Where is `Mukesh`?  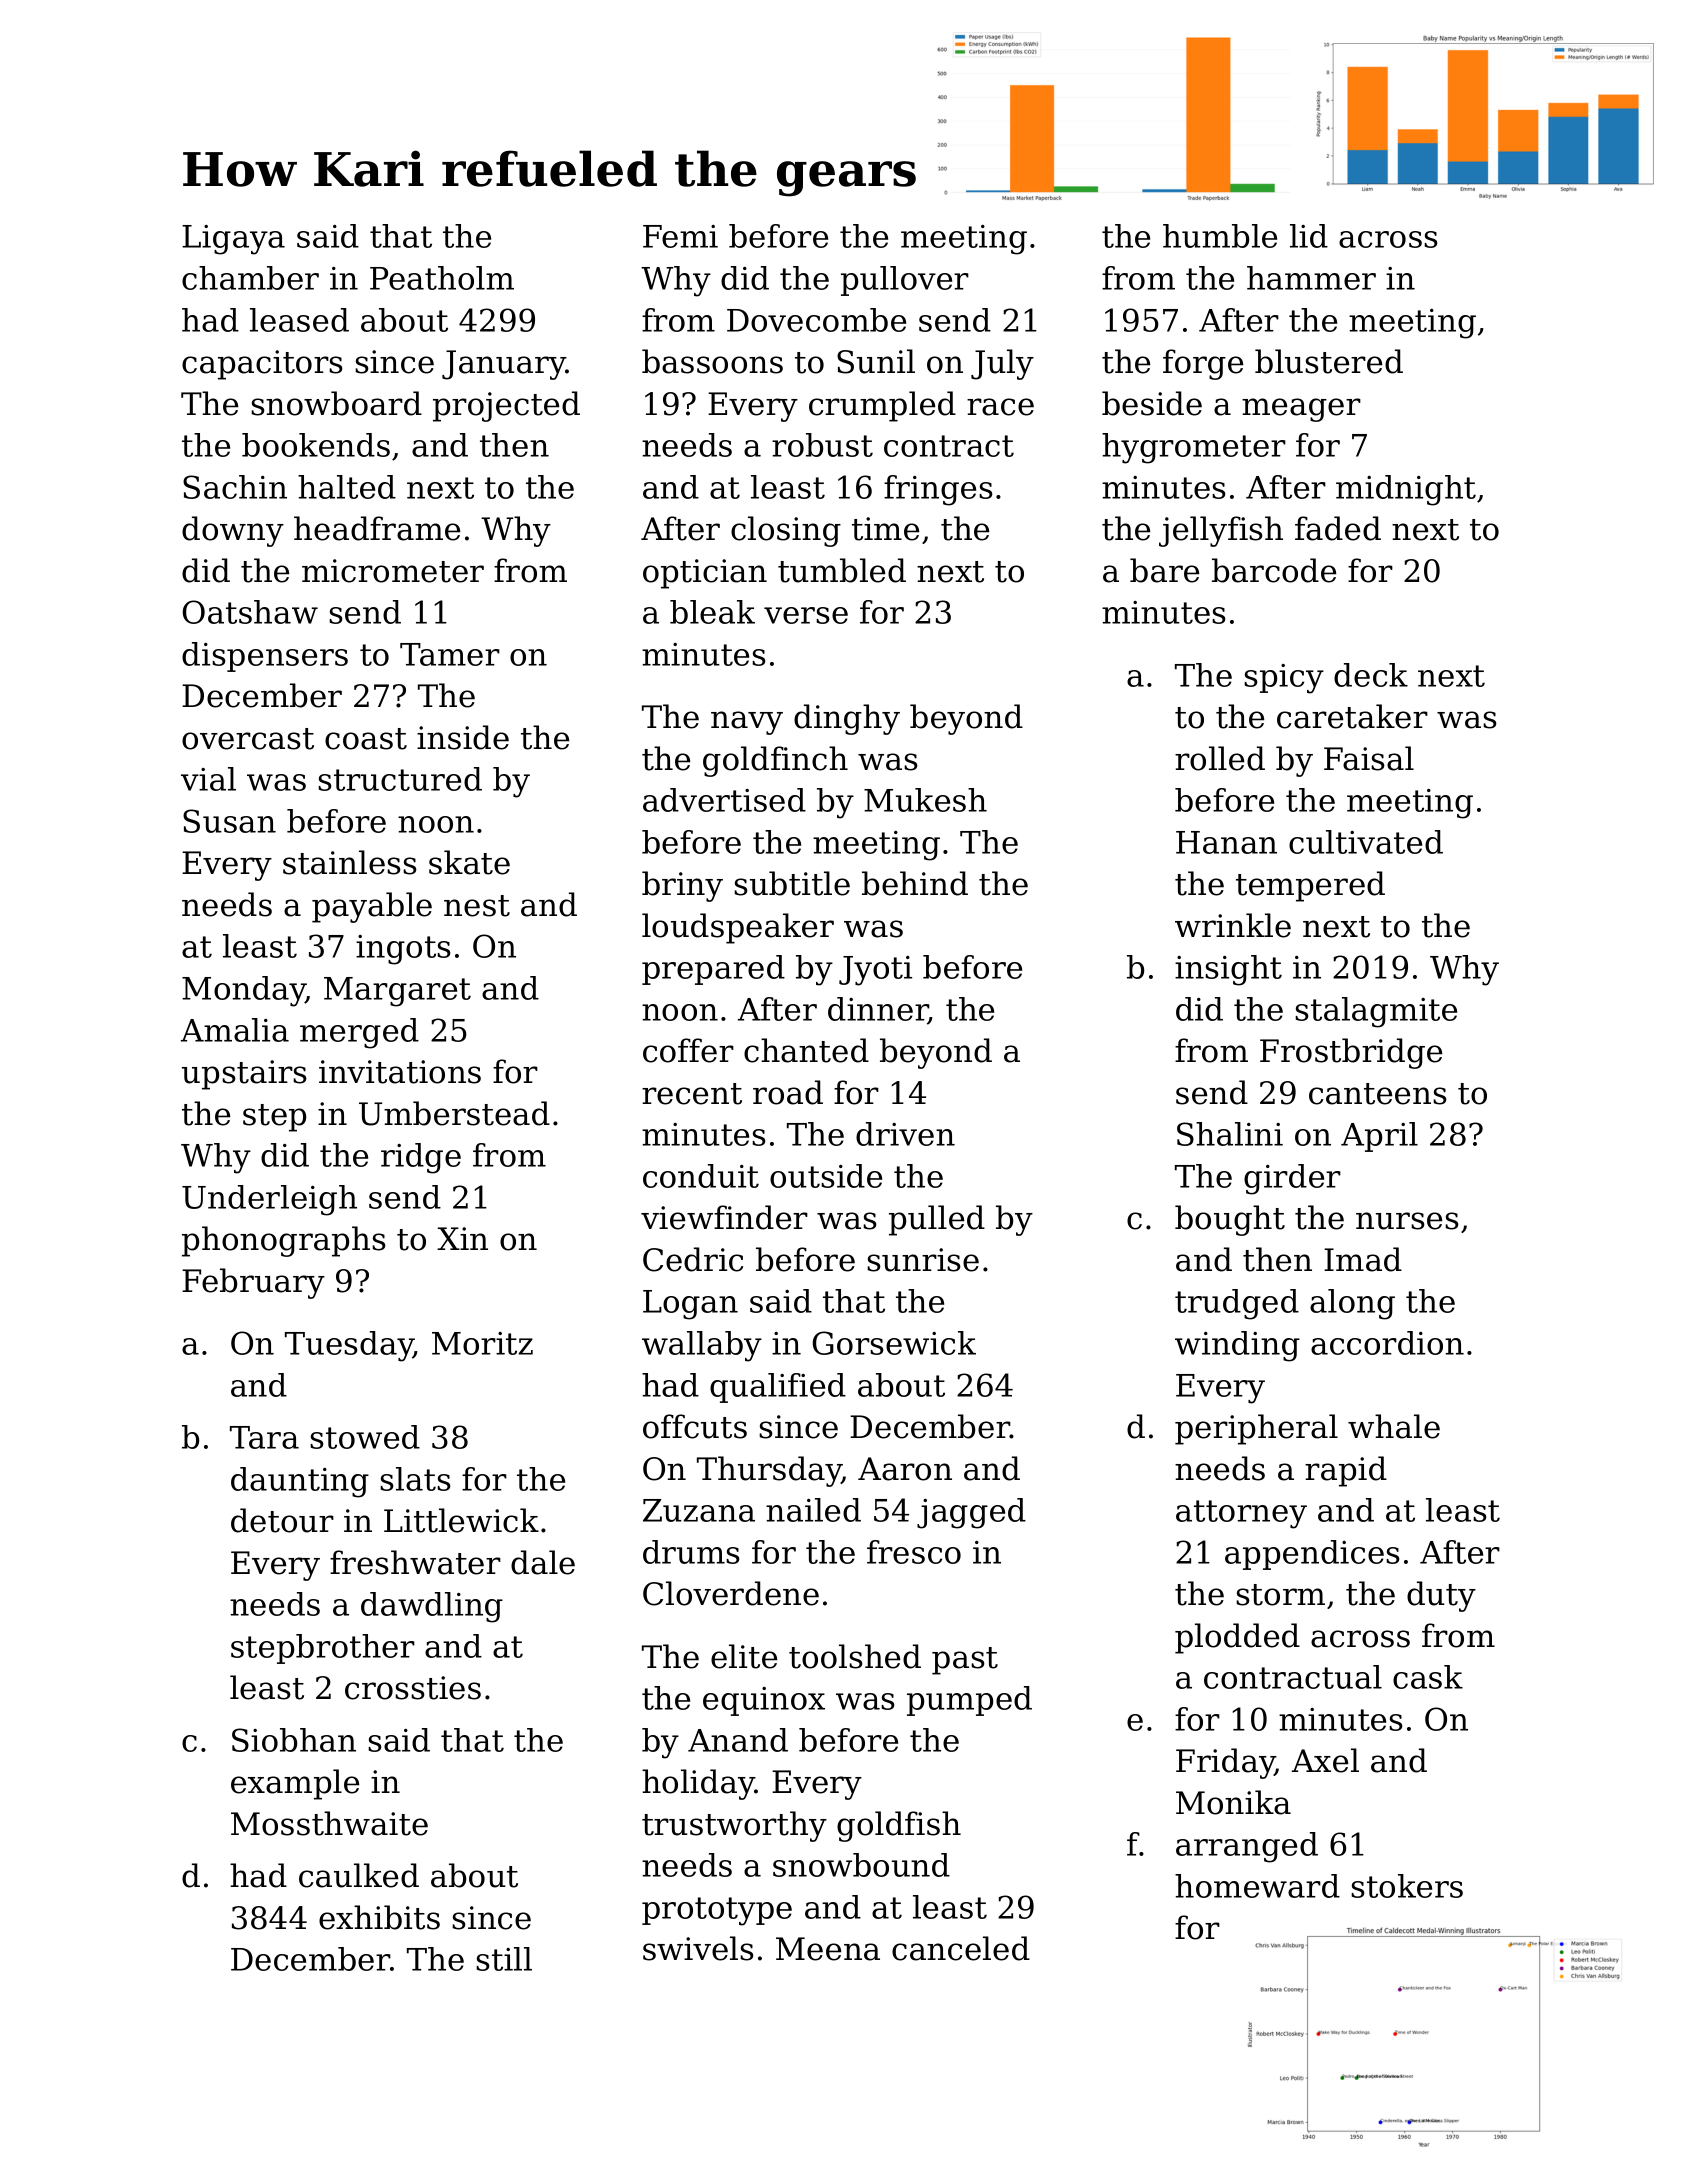 Mukesh is located at coordinates (925, 800).
